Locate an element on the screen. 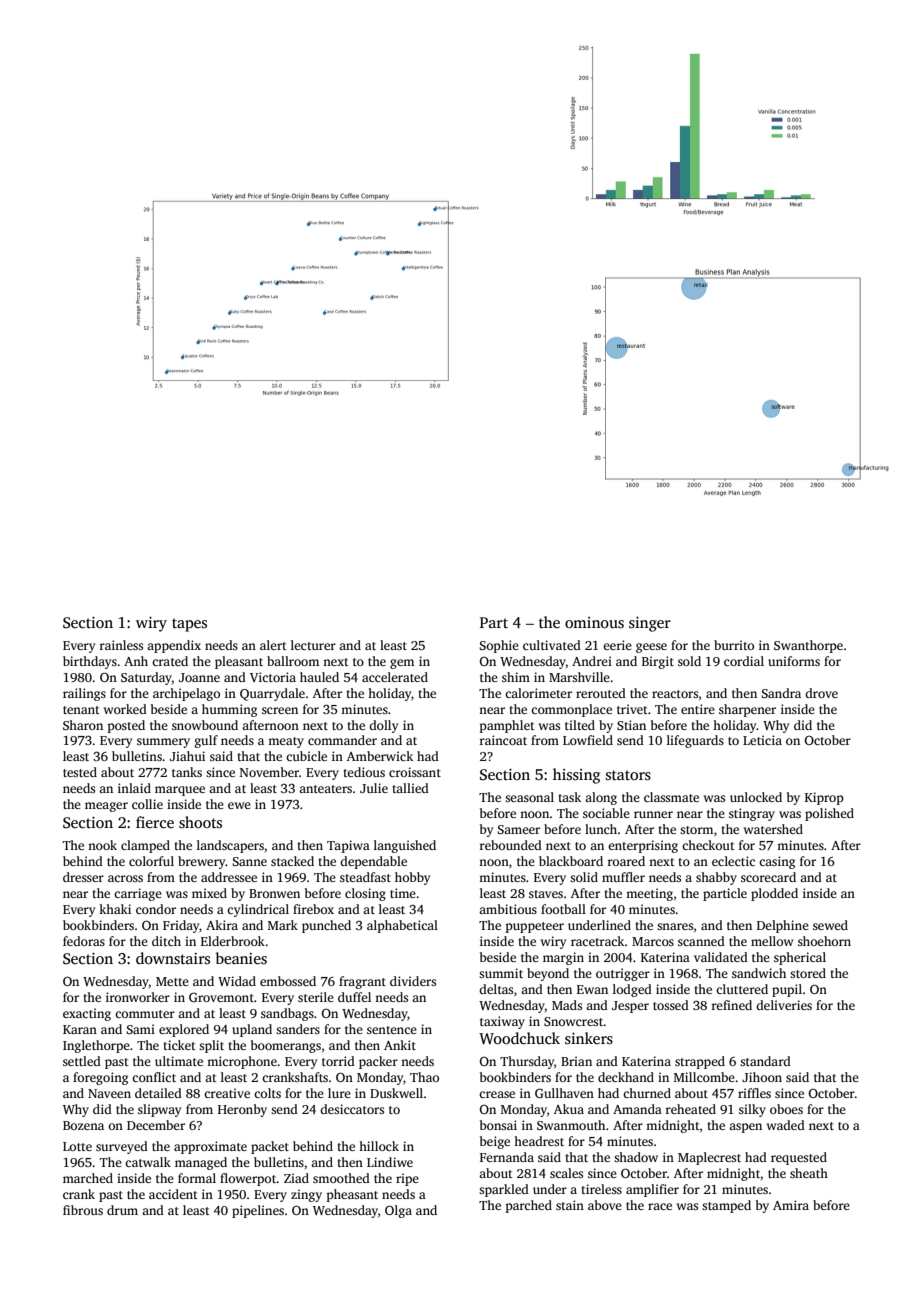 This screenshot has width=924, height=1308. Anh is located at coordinates (136, 661).
